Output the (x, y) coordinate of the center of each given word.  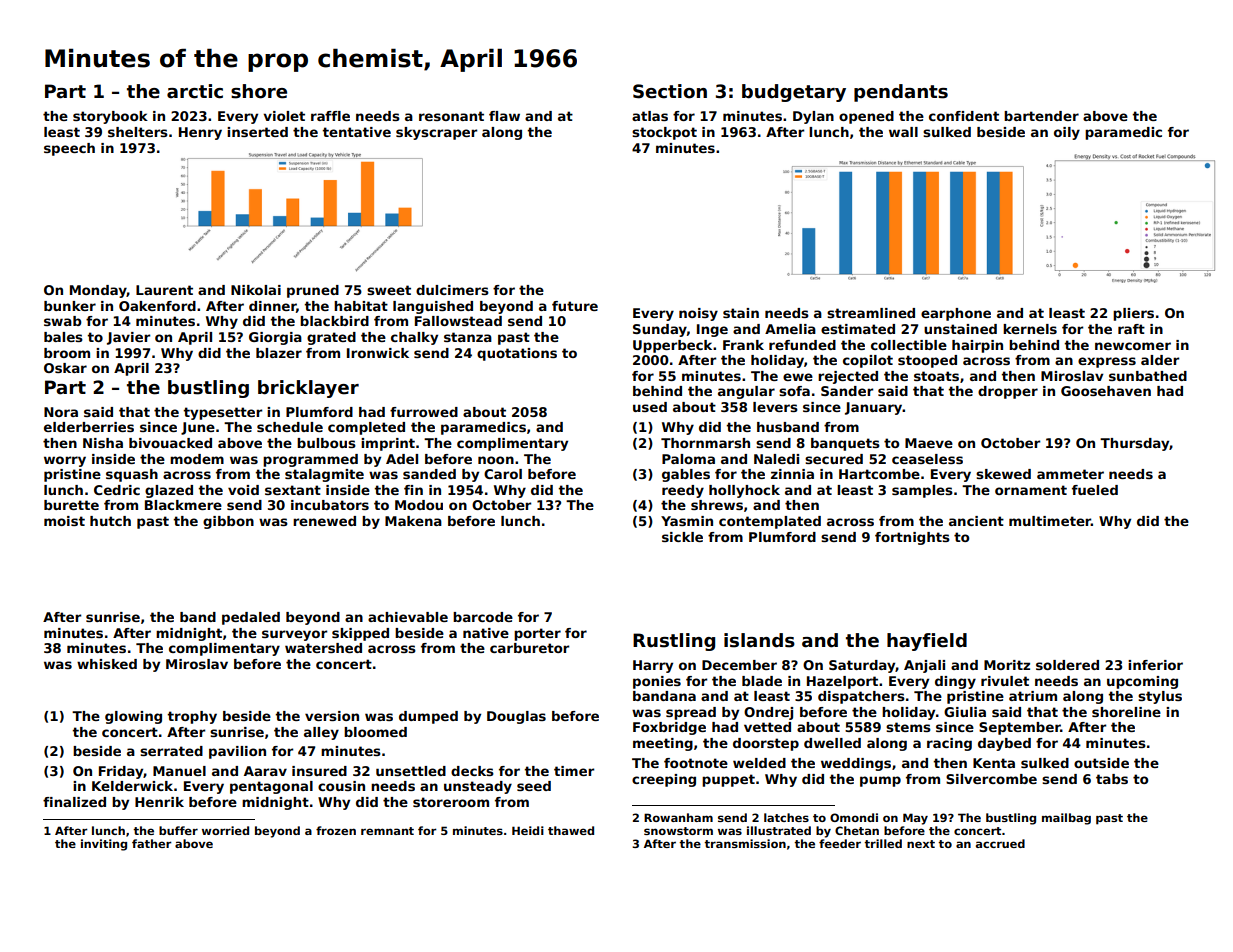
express (1107, 362)
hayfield (927, 642)
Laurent (164, 290)
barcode (483, 617)
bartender (1041, 116)
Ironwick (378, 353)
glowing (133, 717)
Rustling (674, 642)
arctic (195, 91)
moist (64, 521)
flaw (504, 116)
